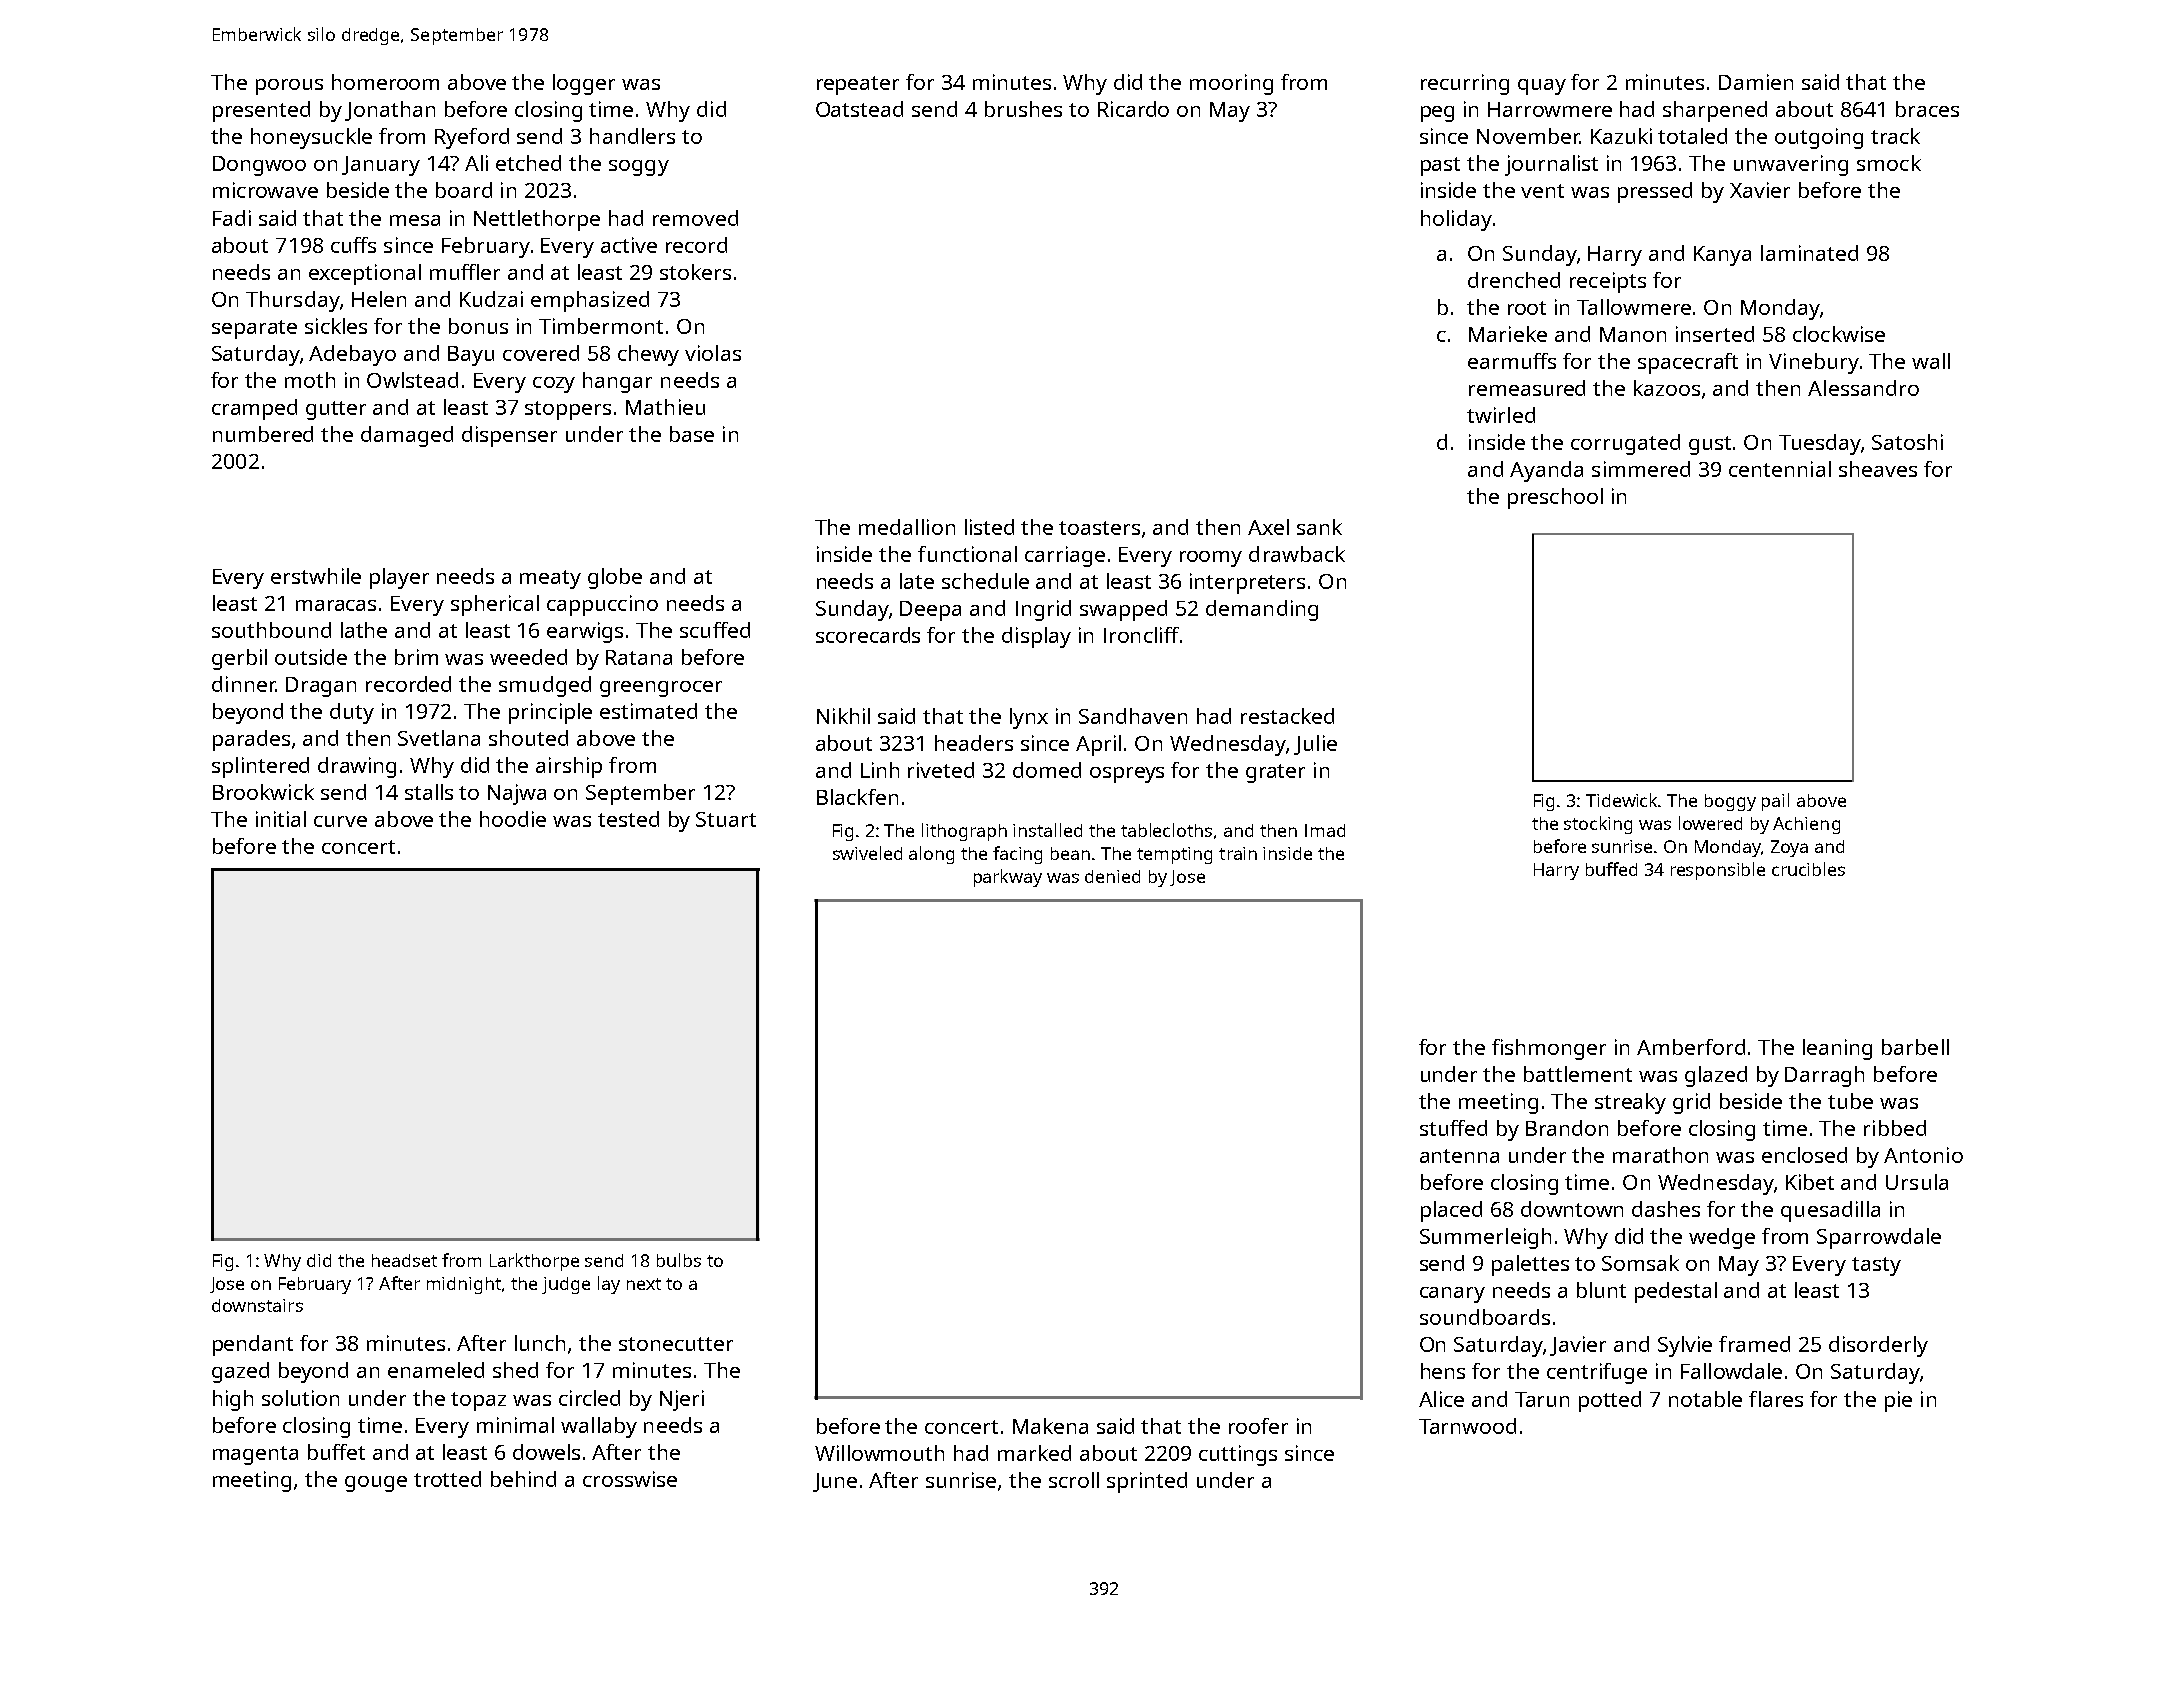  Describe the element at coordinates (528, 163) in the image. I see `etched` at that location.
